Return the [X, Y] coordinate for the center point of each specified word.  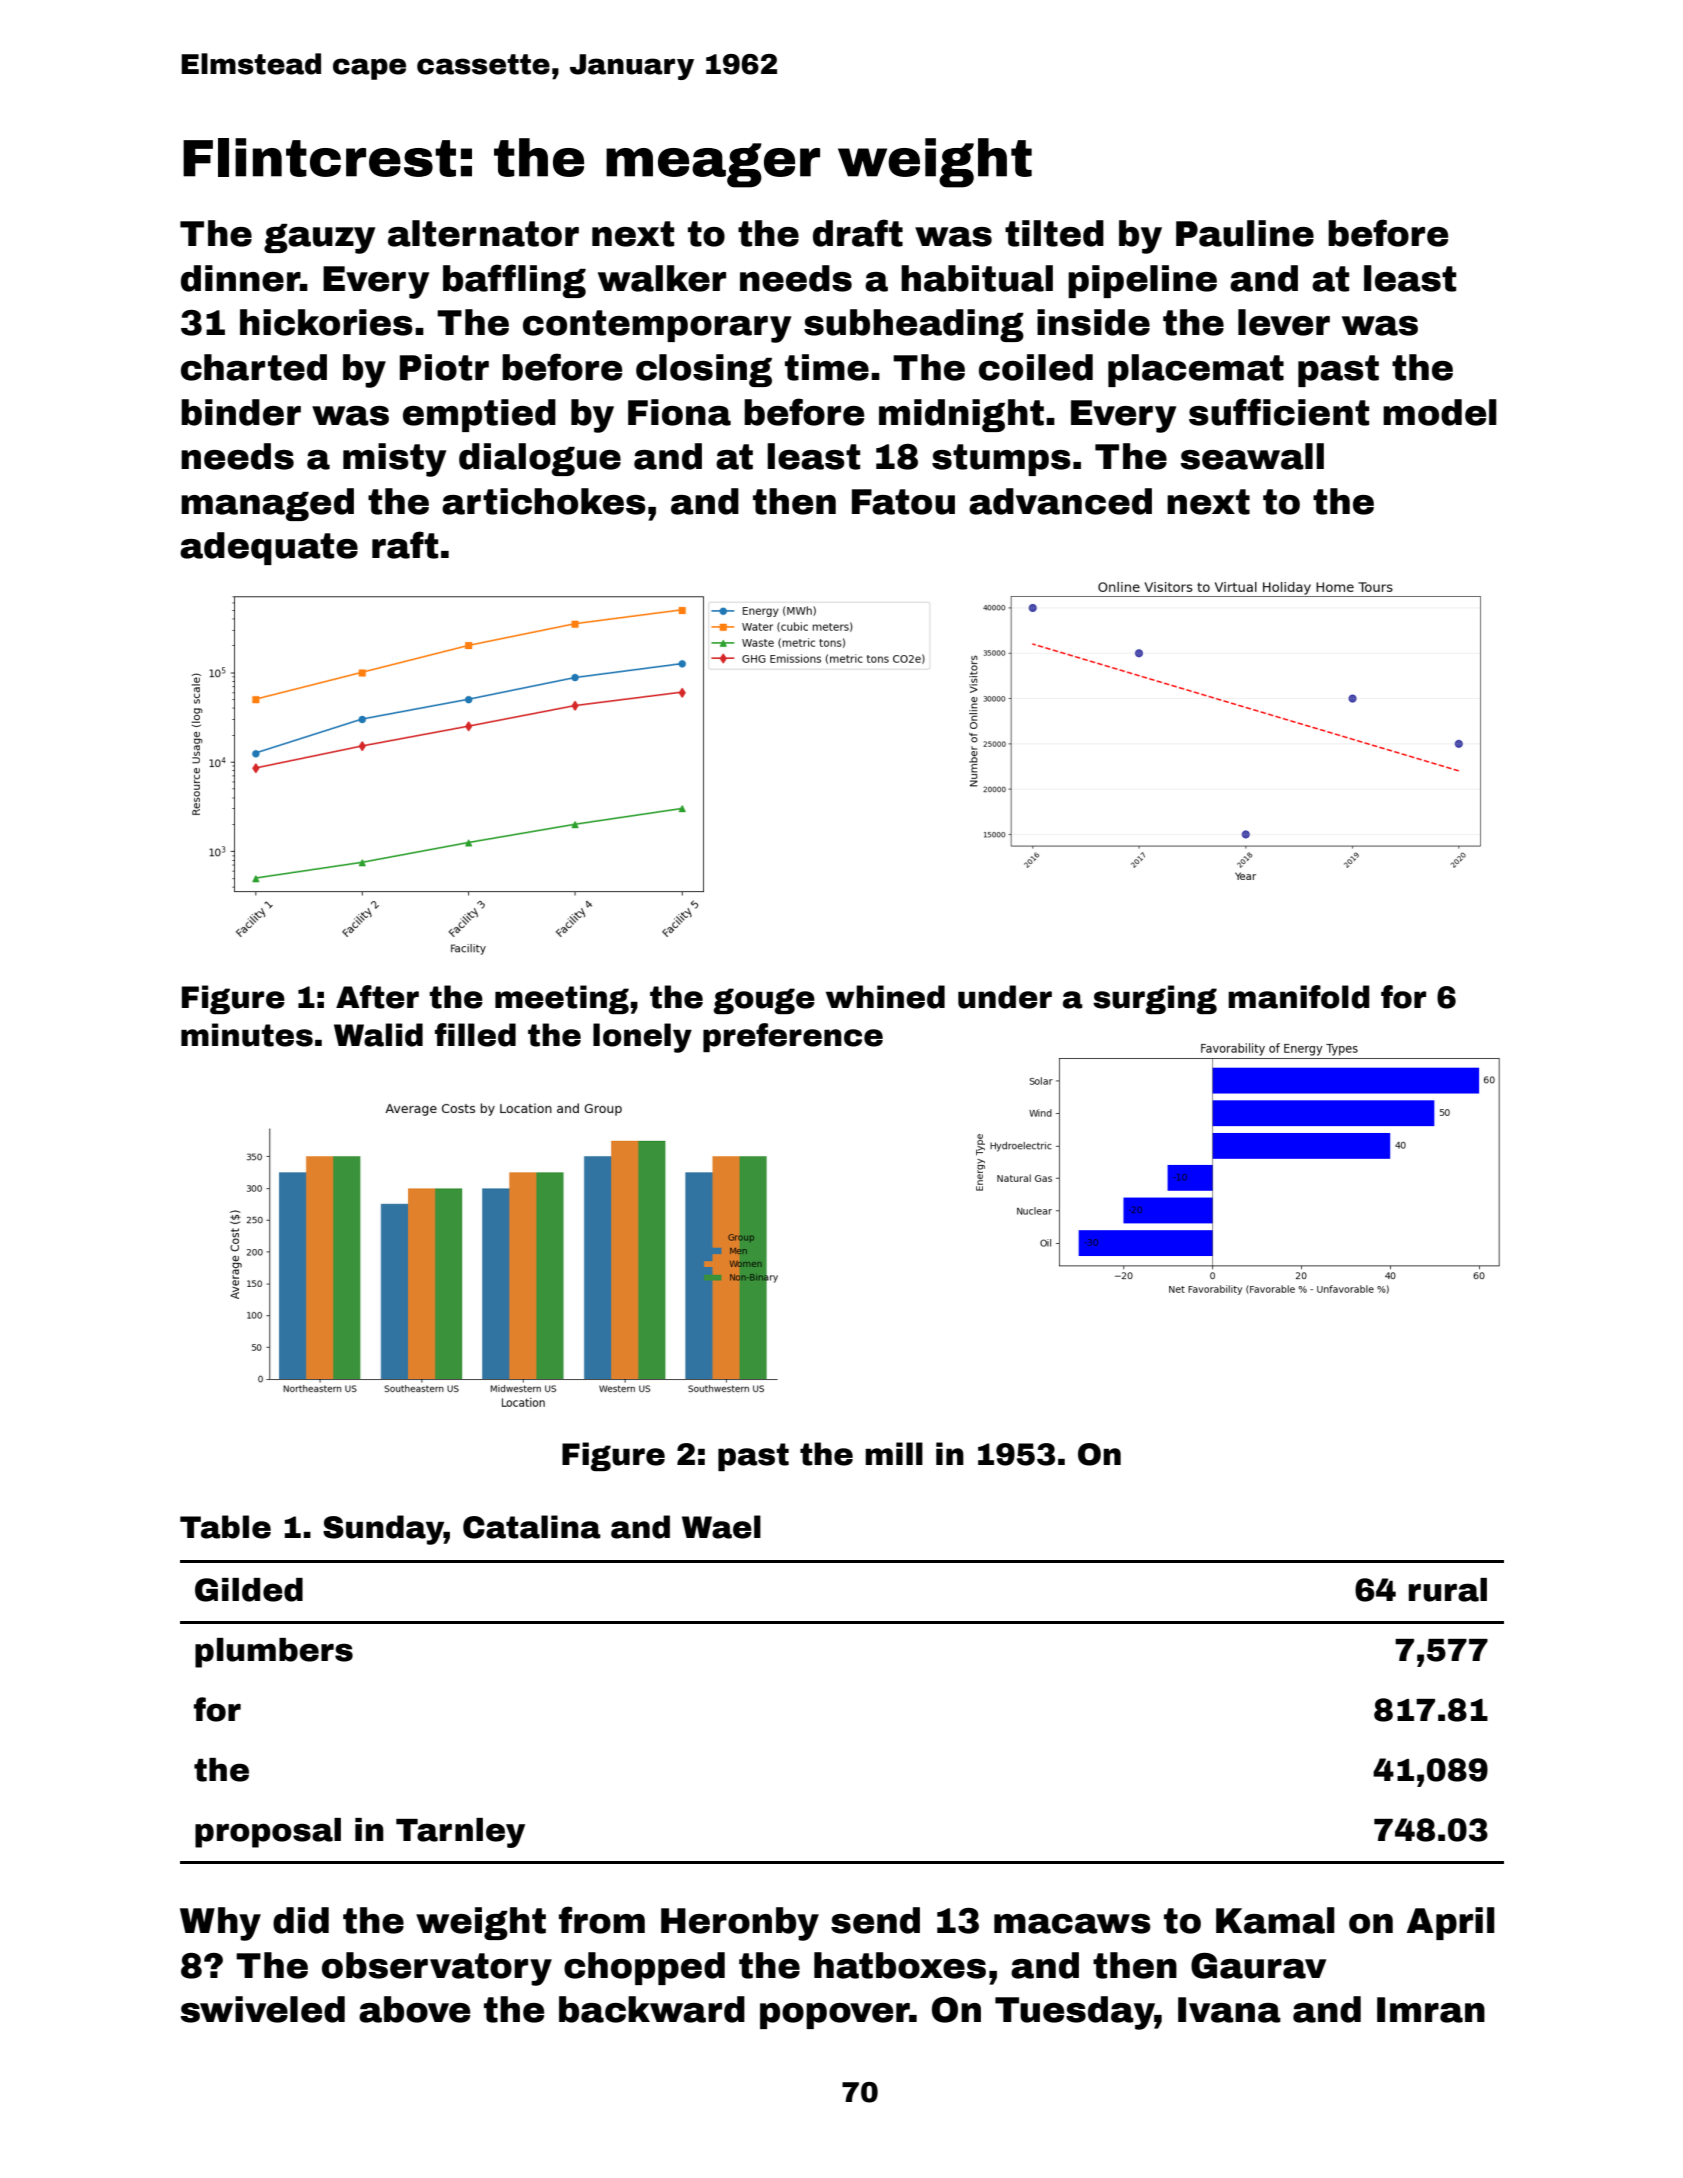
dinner [240, 278]
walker [662, 278]
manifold [1299, 997]
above [414, 2009]
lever [1284, 322]
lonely [642, 1038]
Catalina [532, 1527]
